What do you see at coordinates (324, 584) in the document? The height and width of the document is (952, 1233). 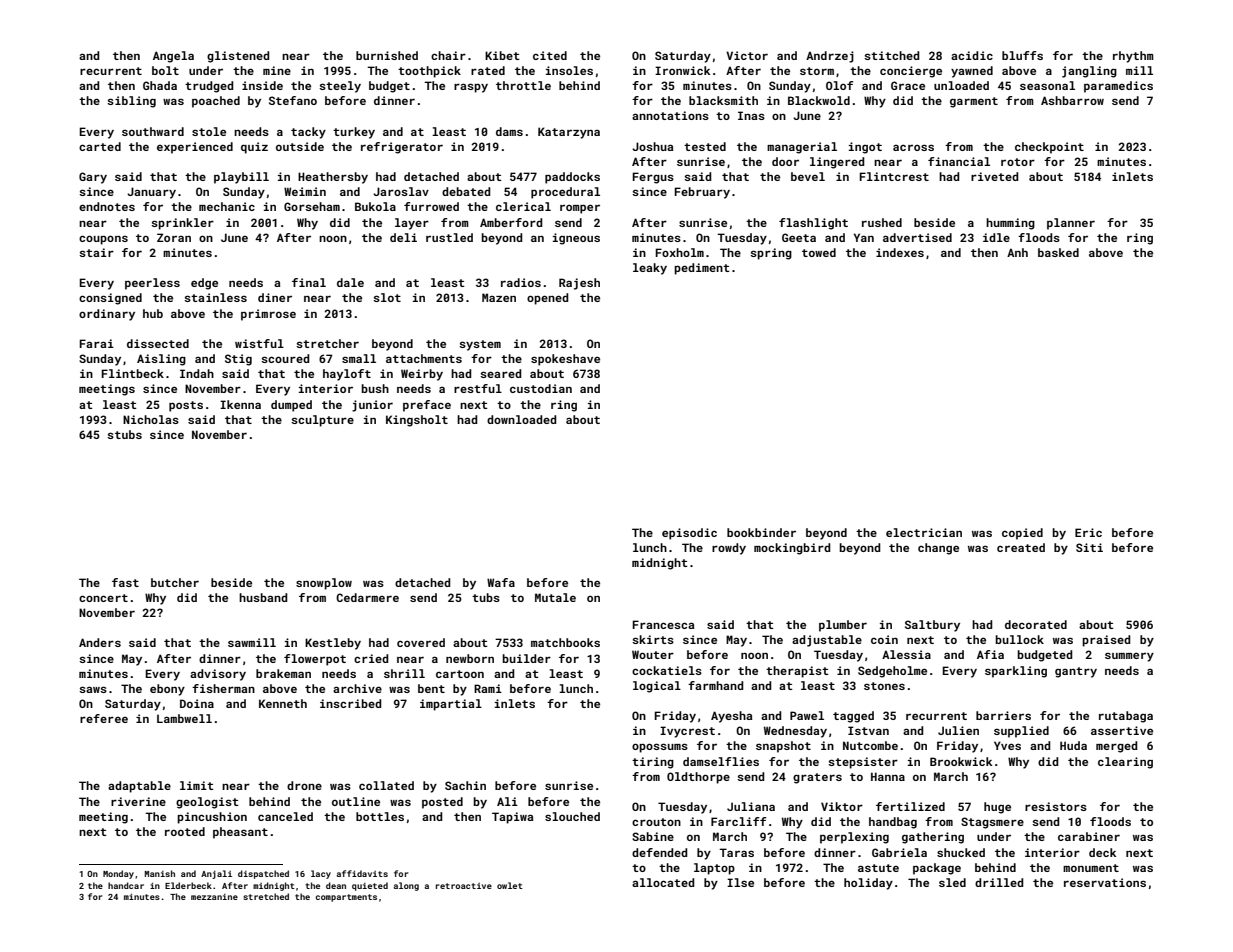 I see `snowplow` at bounding box center [324, 584].
